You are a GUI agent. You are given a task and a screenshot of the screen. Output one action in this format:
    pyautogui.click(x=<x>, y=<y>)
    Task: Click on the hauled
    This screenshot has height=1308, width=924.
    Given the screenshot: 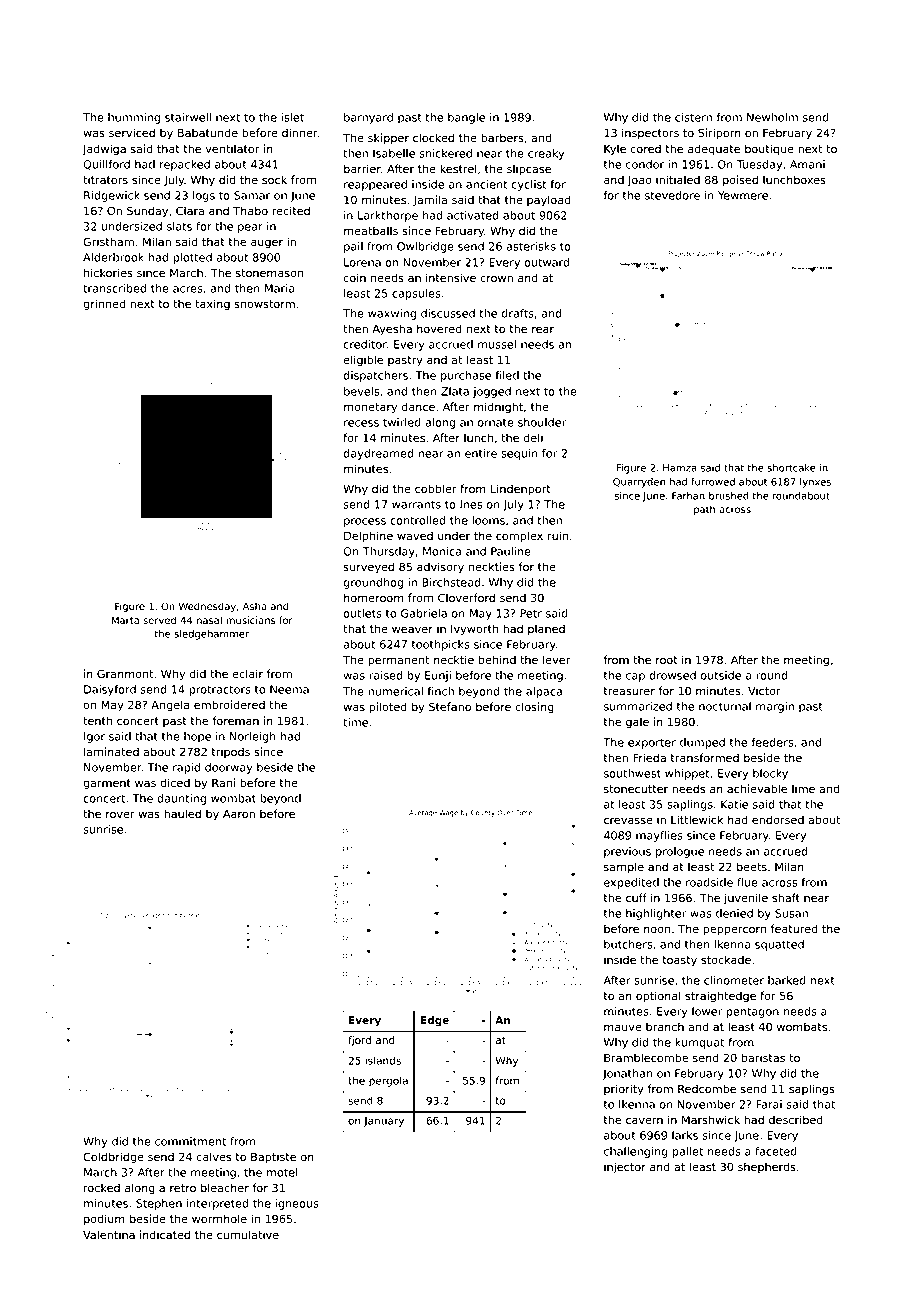 What is the action you would take?
    pyautogui.click(x=182, y=813)
